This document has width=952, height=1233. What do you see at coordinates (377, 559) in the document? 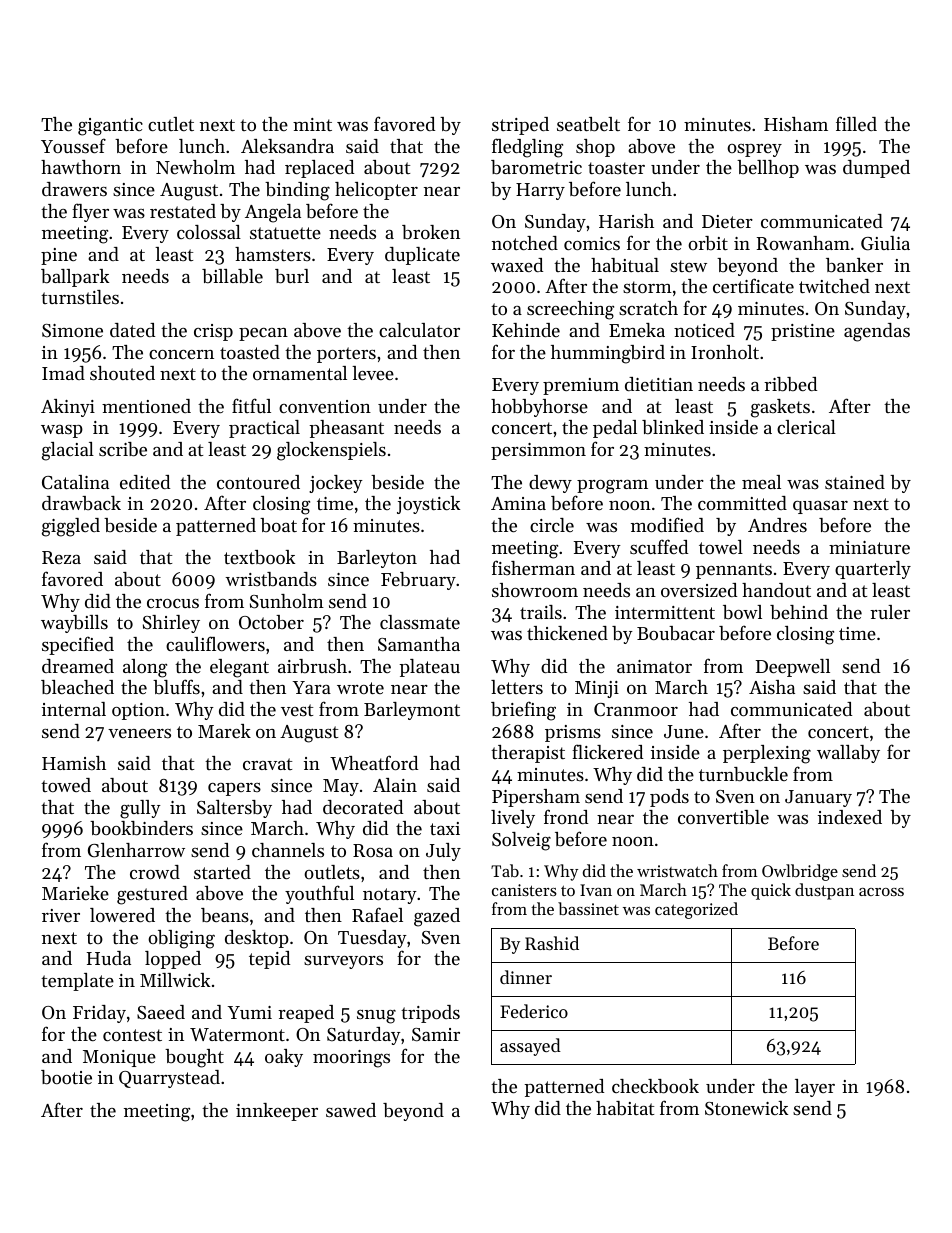
I see `Barleyton` at bounding box center [377, 559].
